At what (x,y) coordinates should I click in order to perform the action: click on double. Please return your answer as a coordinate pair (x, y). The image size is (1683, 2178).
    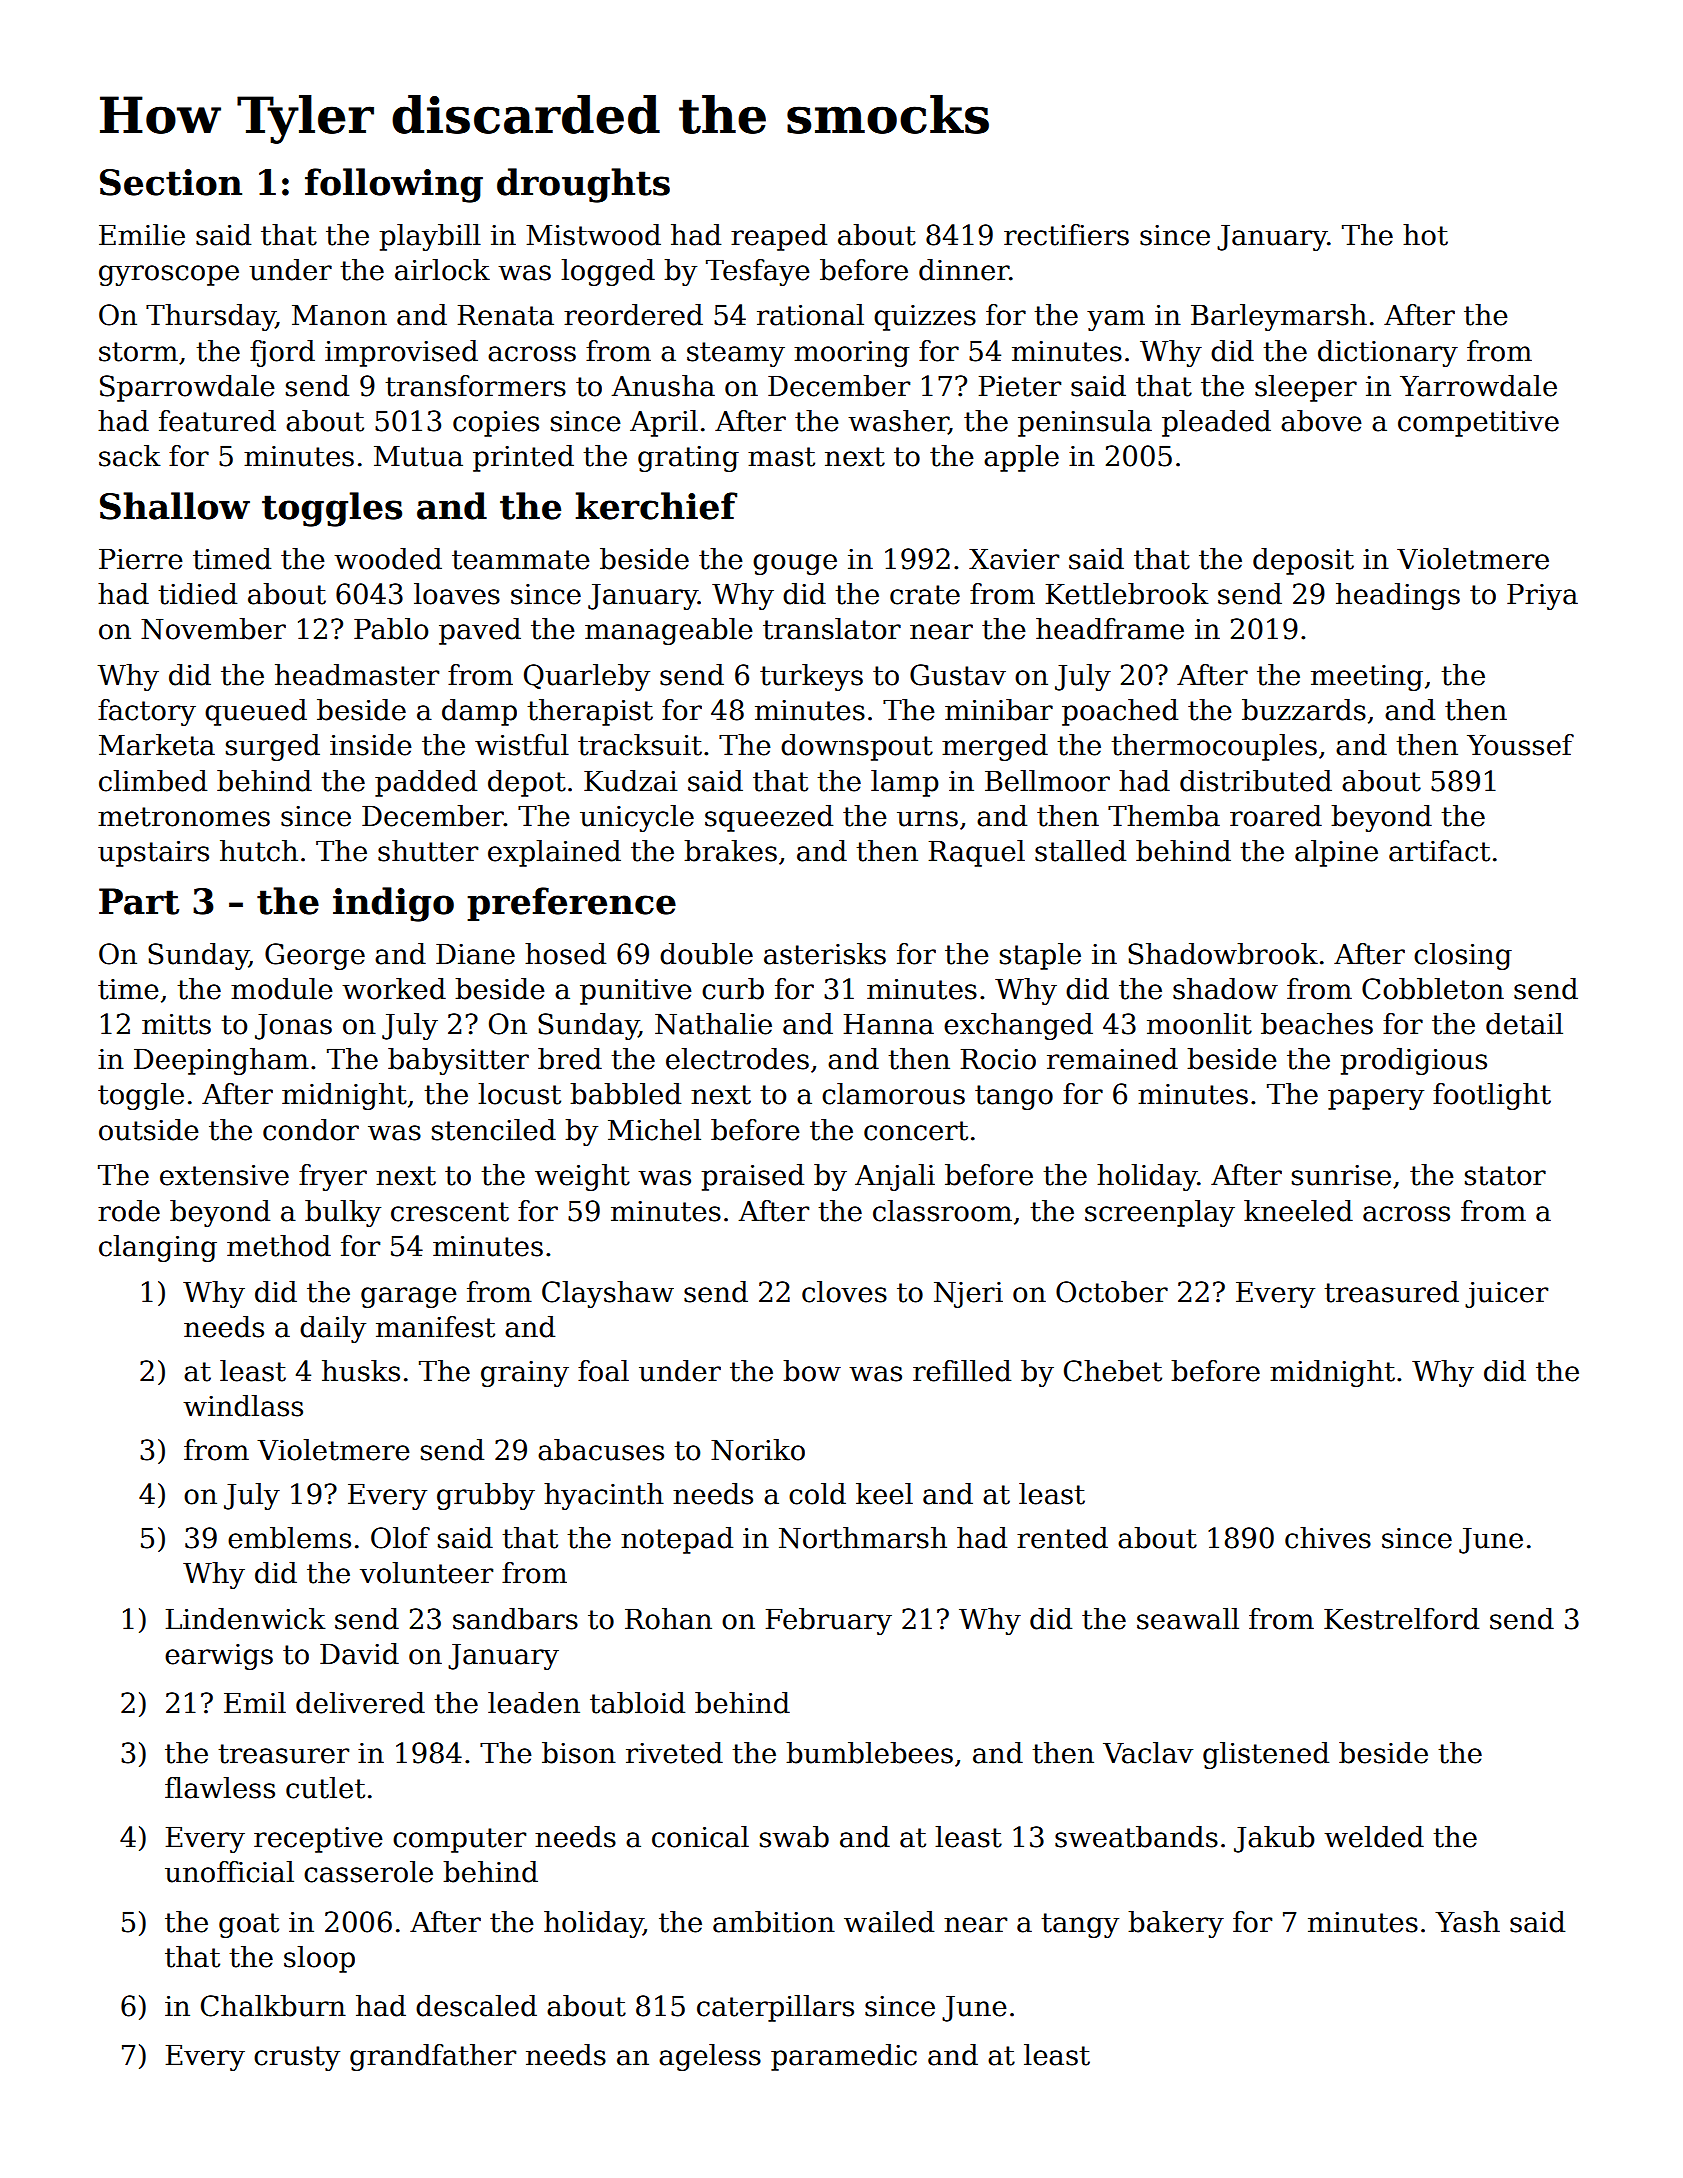
    Looking at the image, I should click on (706, 954).
